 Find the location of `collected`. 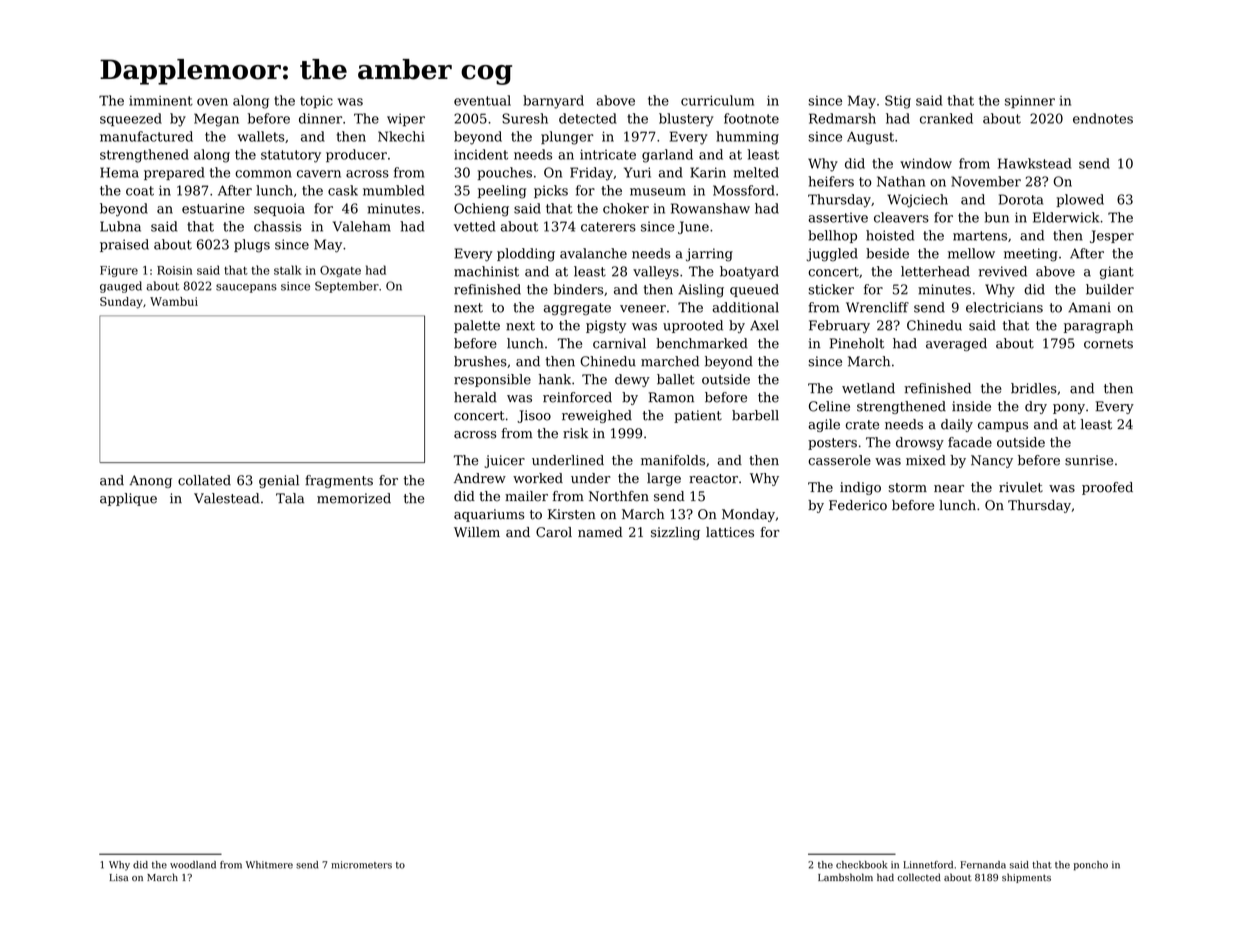

collected is located at coordinates (919, 877).
